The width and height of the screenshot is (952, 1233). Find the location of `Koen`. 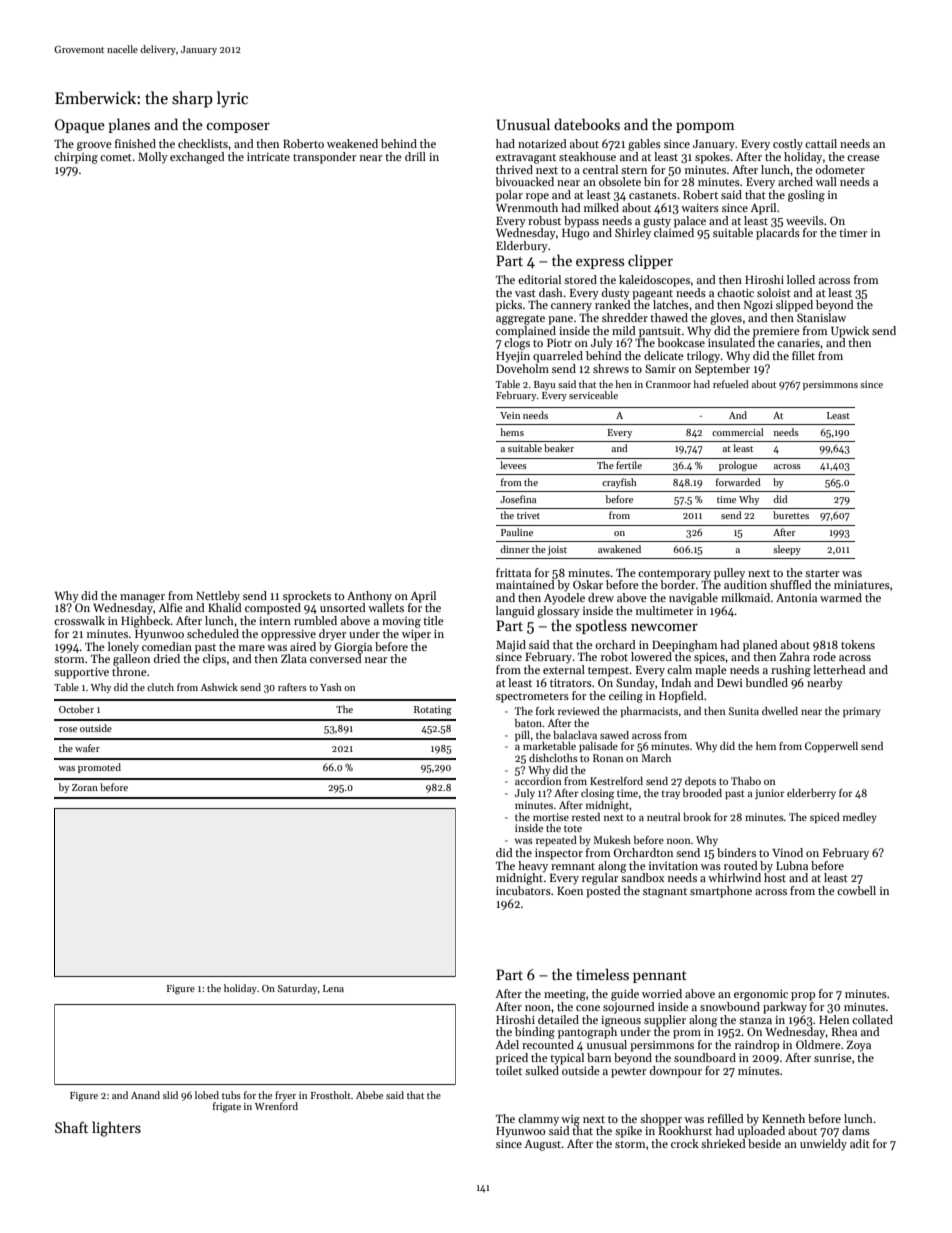

Koen is located at coordinates (570, 891).
